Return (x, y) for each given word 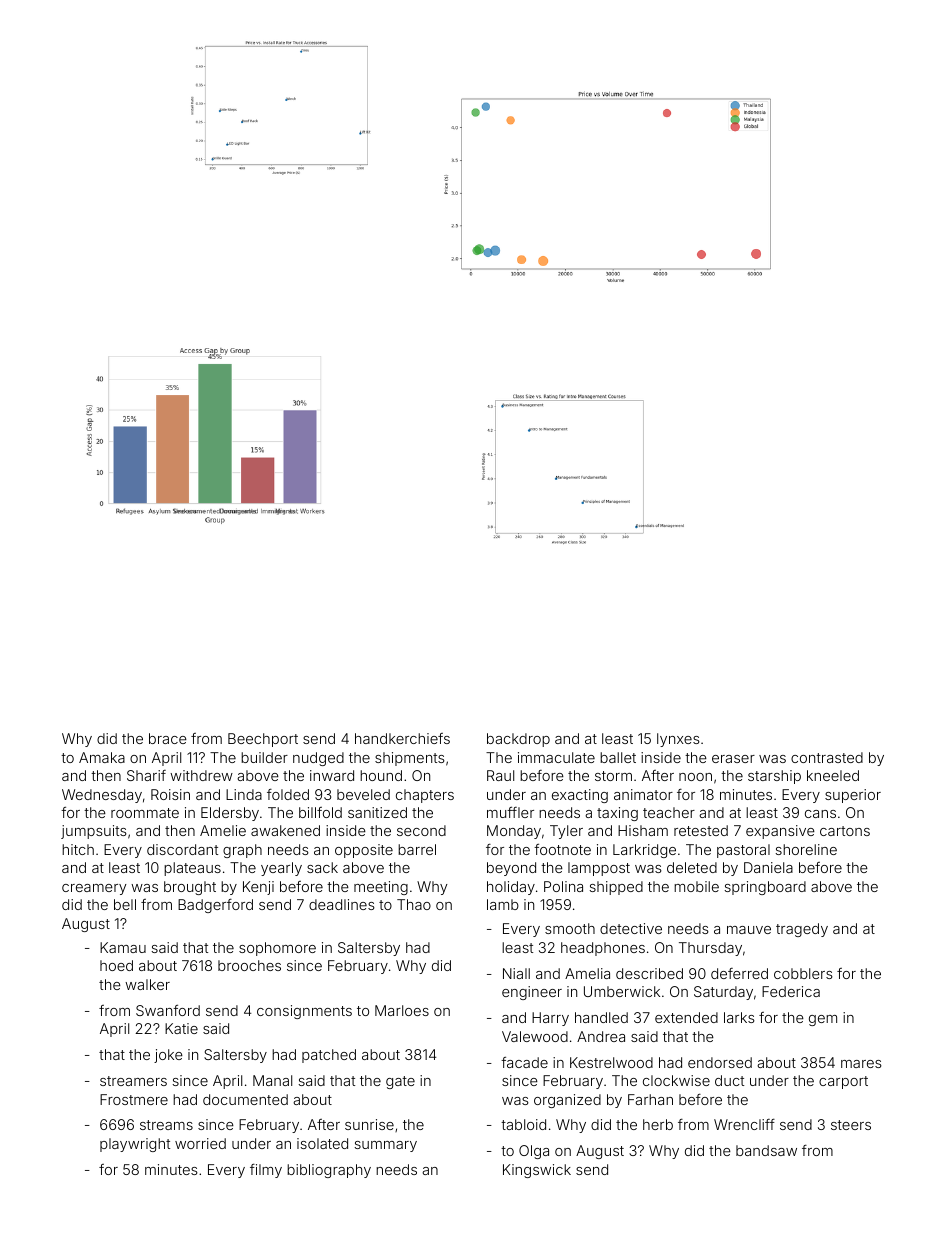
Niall (516, 973)
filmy (266, 1171)
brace (168, 738)
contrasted (827, 757)
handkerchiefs (402, 738)
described (649, 973)
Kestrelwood (611, 1062)
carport (843, 1082)
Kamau (123, 947)
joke (168, 1056)
